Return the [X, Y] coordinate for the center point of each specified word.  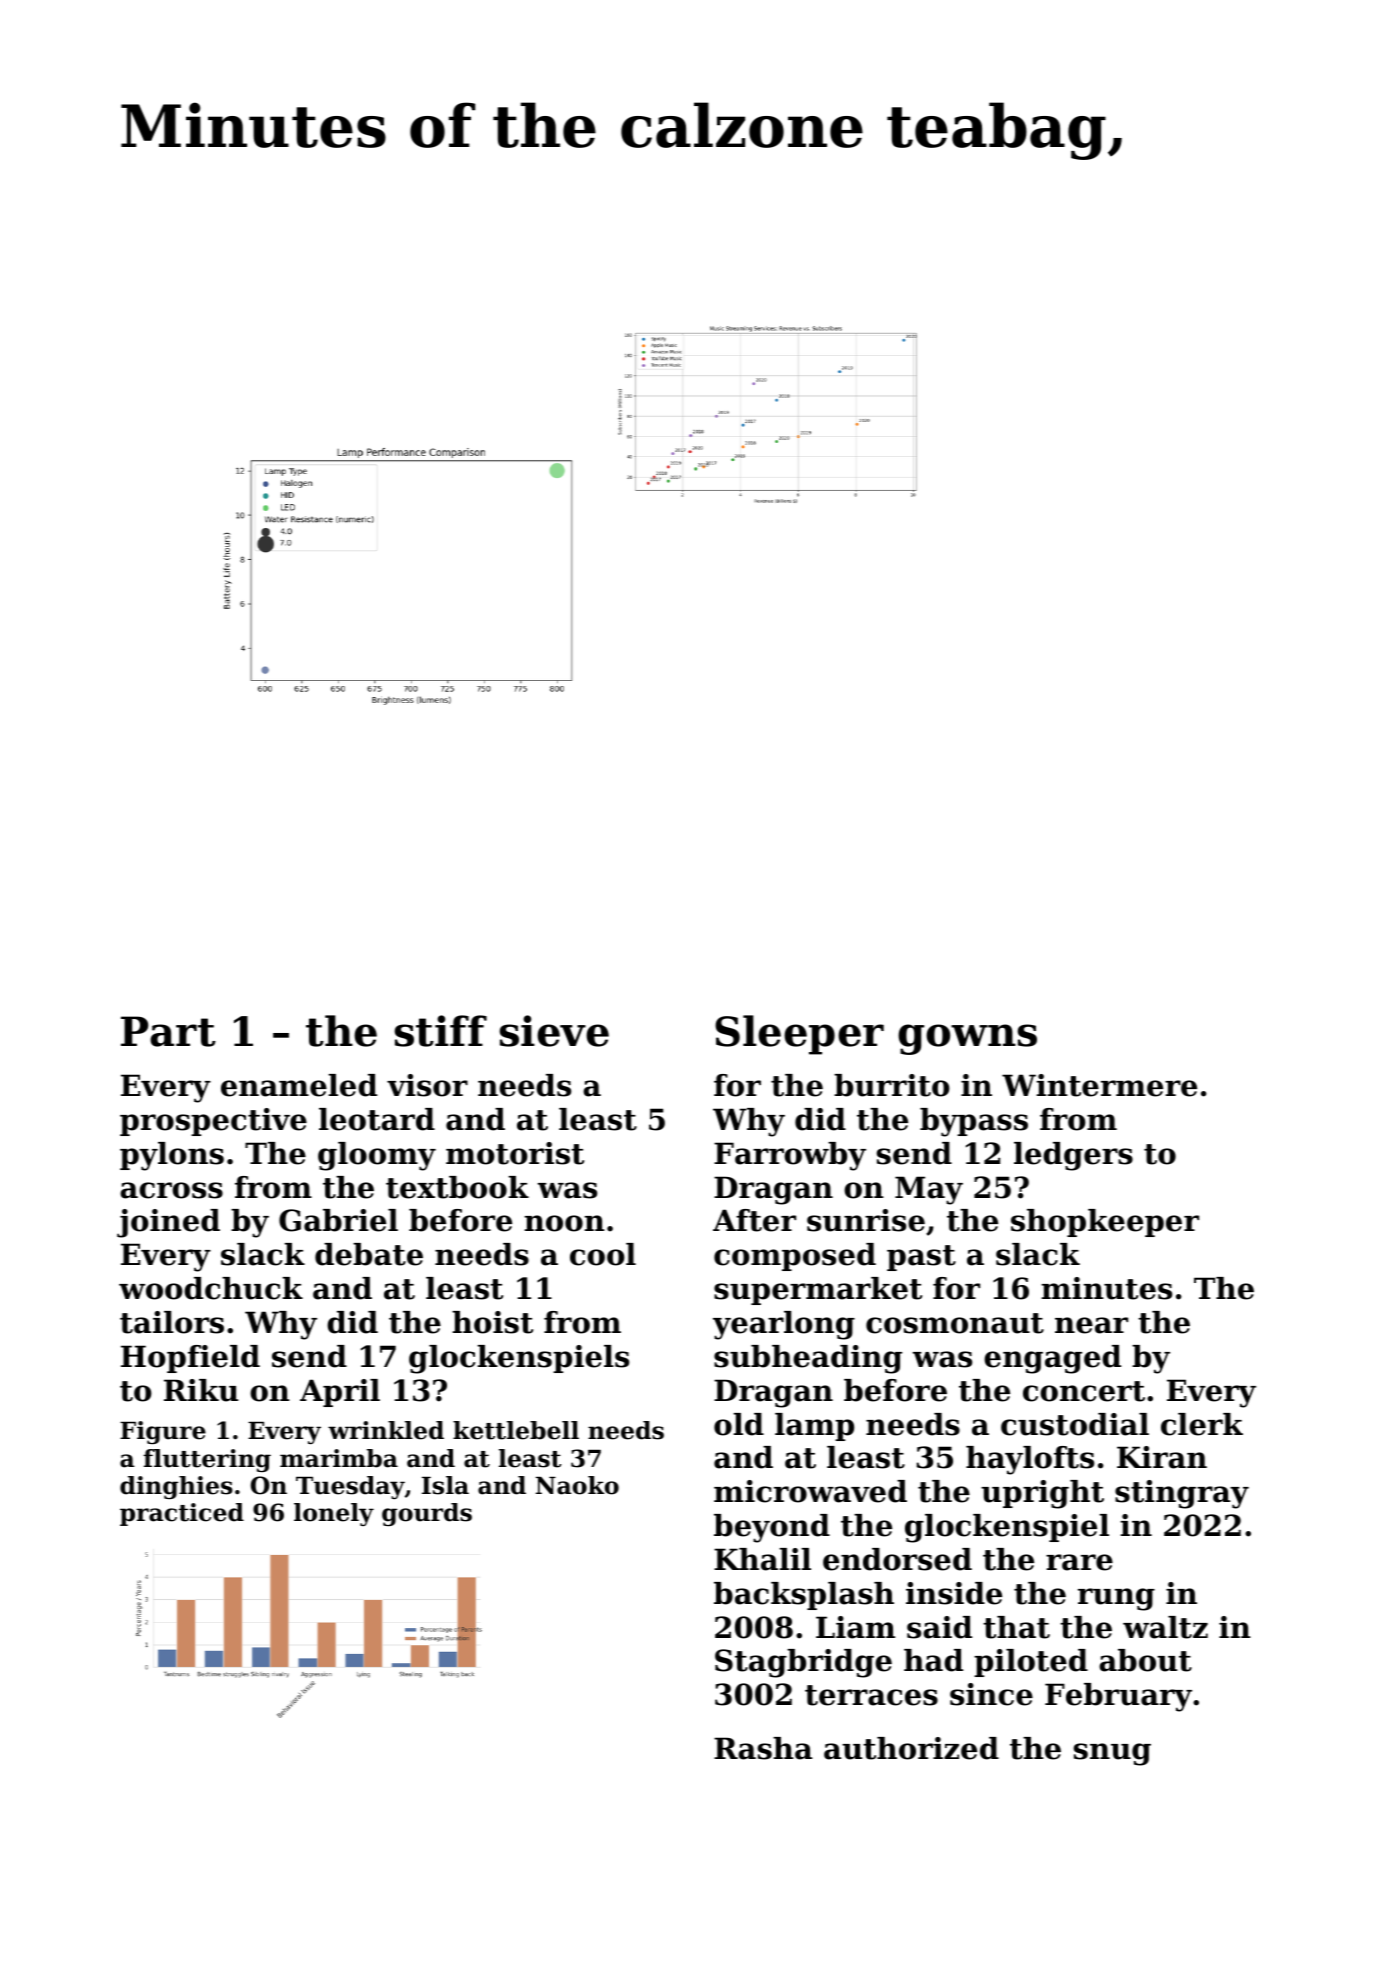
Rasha [763, 1748]
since [991, 1694]
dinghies [176, 1487]
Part [168, 1031]
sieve [554, 1031]
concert [1084, 1391]
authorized [911, 1748]
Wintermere [1099, 1085]
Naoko [577, 1485]
